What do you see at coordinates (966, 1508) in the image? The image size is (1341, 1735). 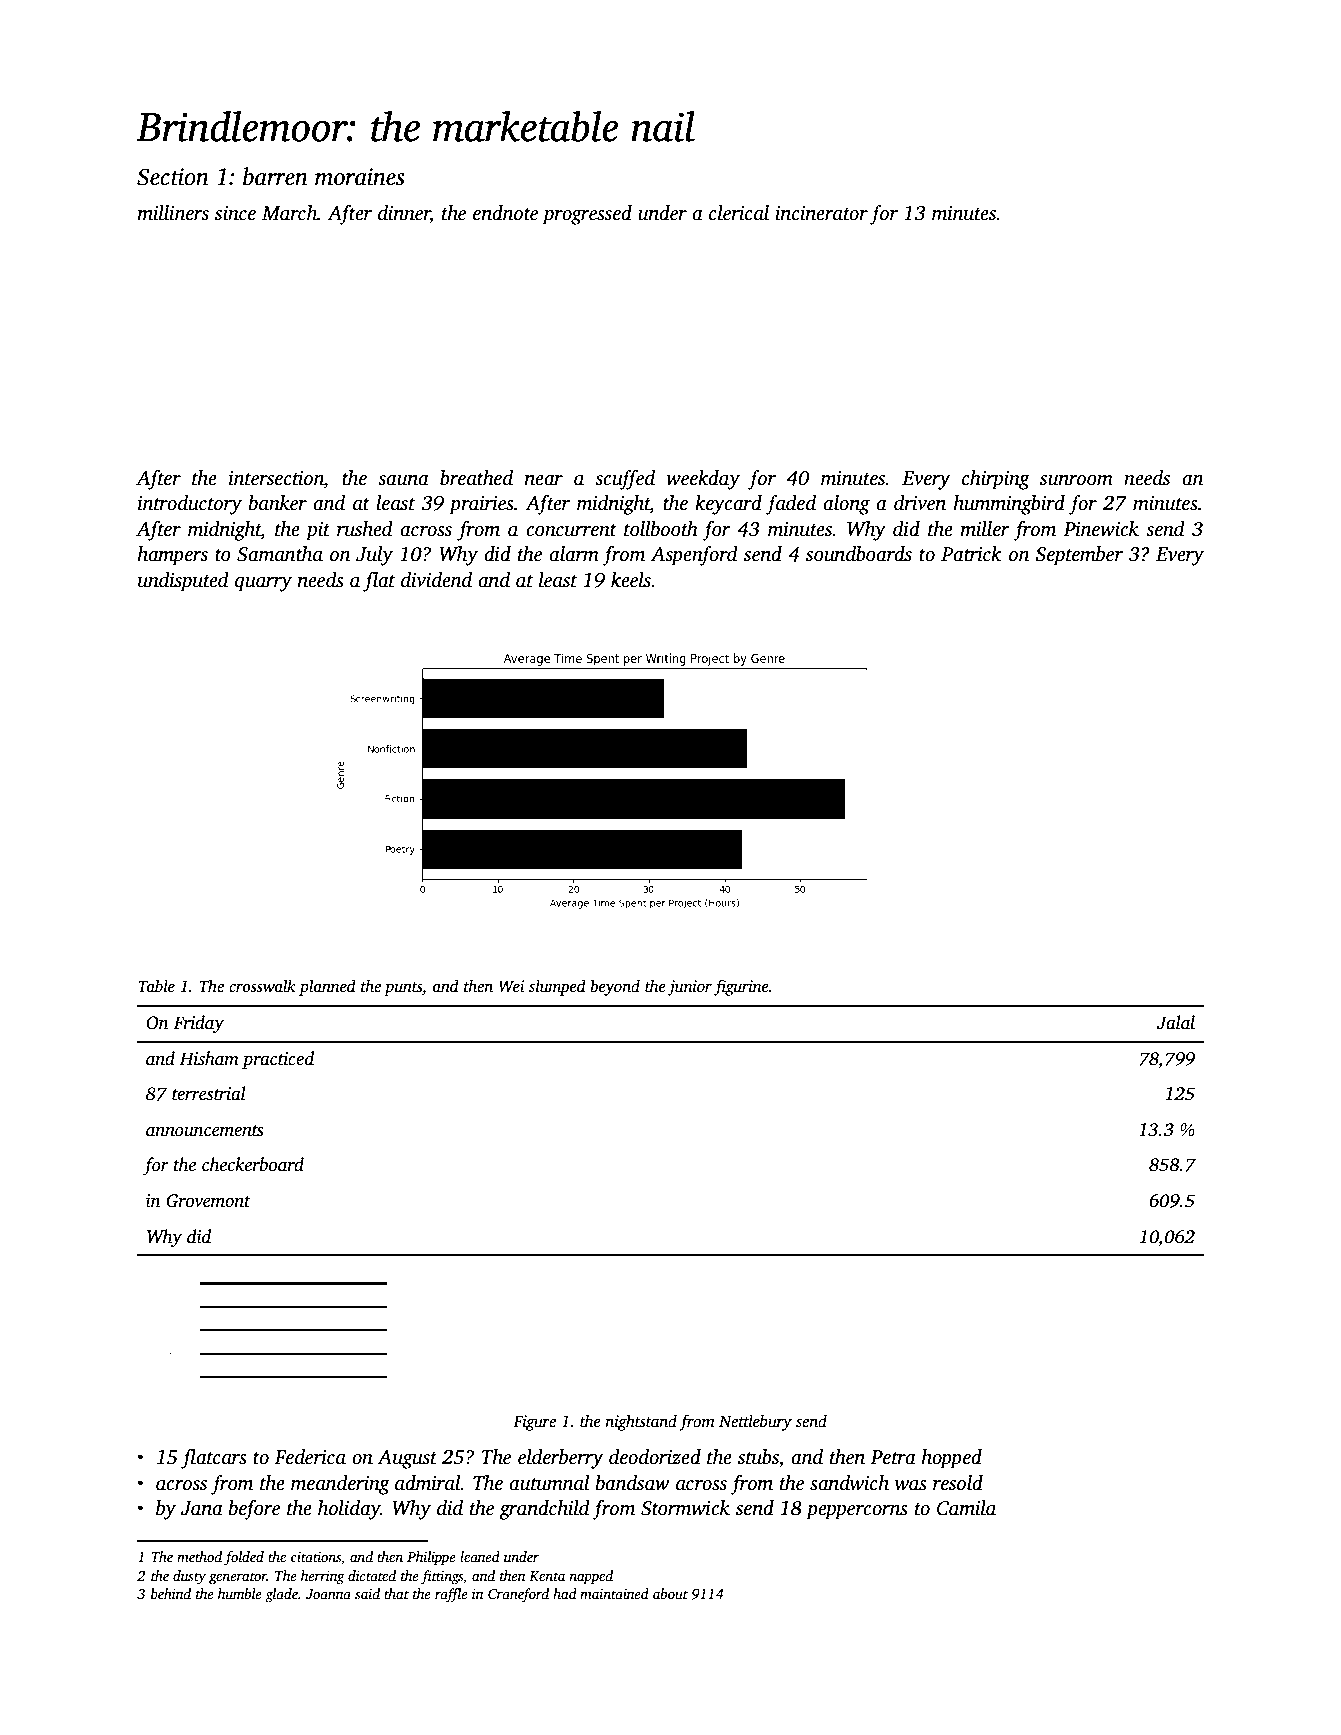 I see `Camila` at bounding box center [966, 1508].
